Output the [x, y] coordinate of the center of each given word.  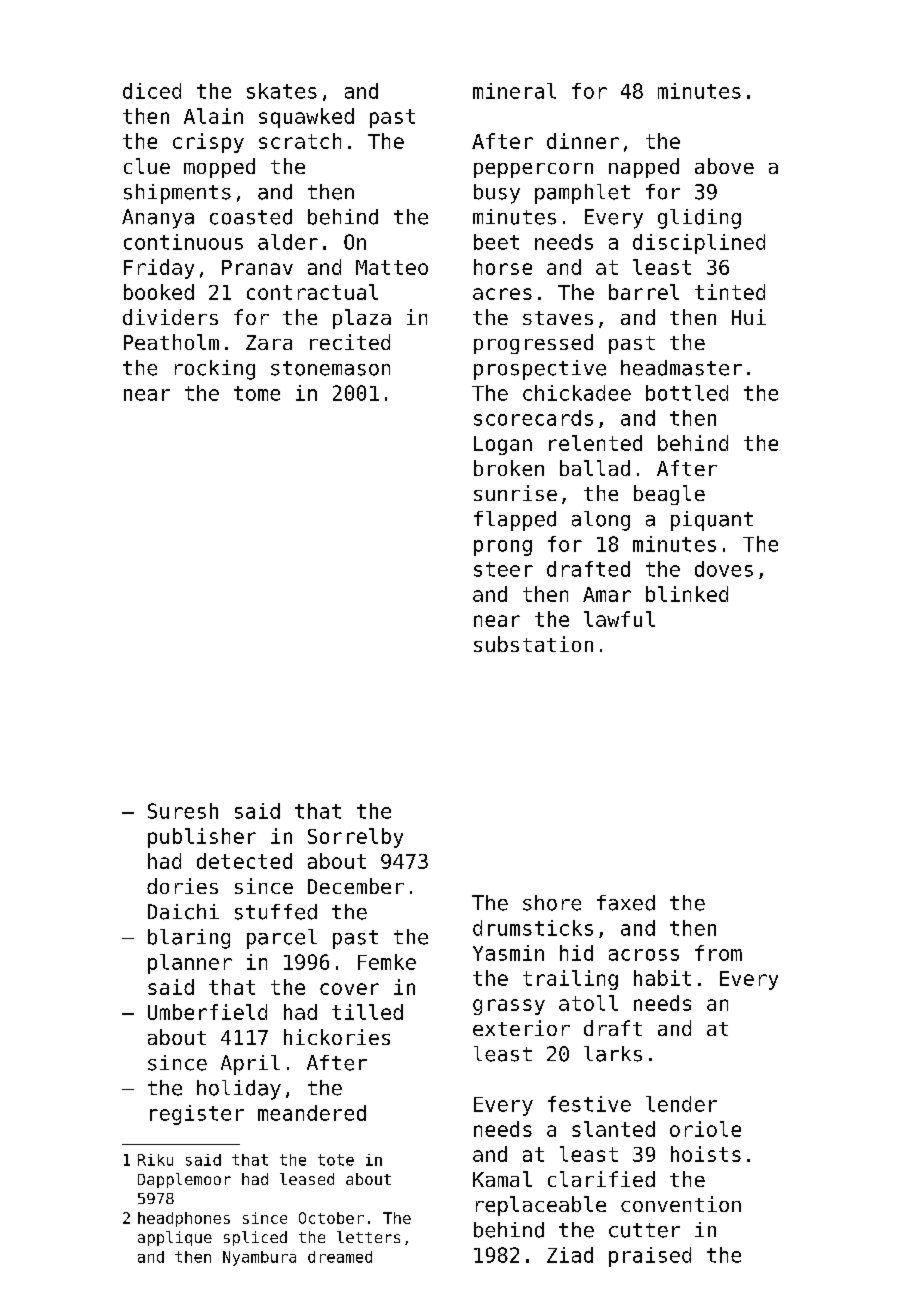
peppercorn [533, 170]
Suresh [183, 811]
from [718, 953]
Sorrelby [355, 838]
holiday [239, 1090]
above [724, 166]
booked [159, 292]
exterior [521, 1028]
